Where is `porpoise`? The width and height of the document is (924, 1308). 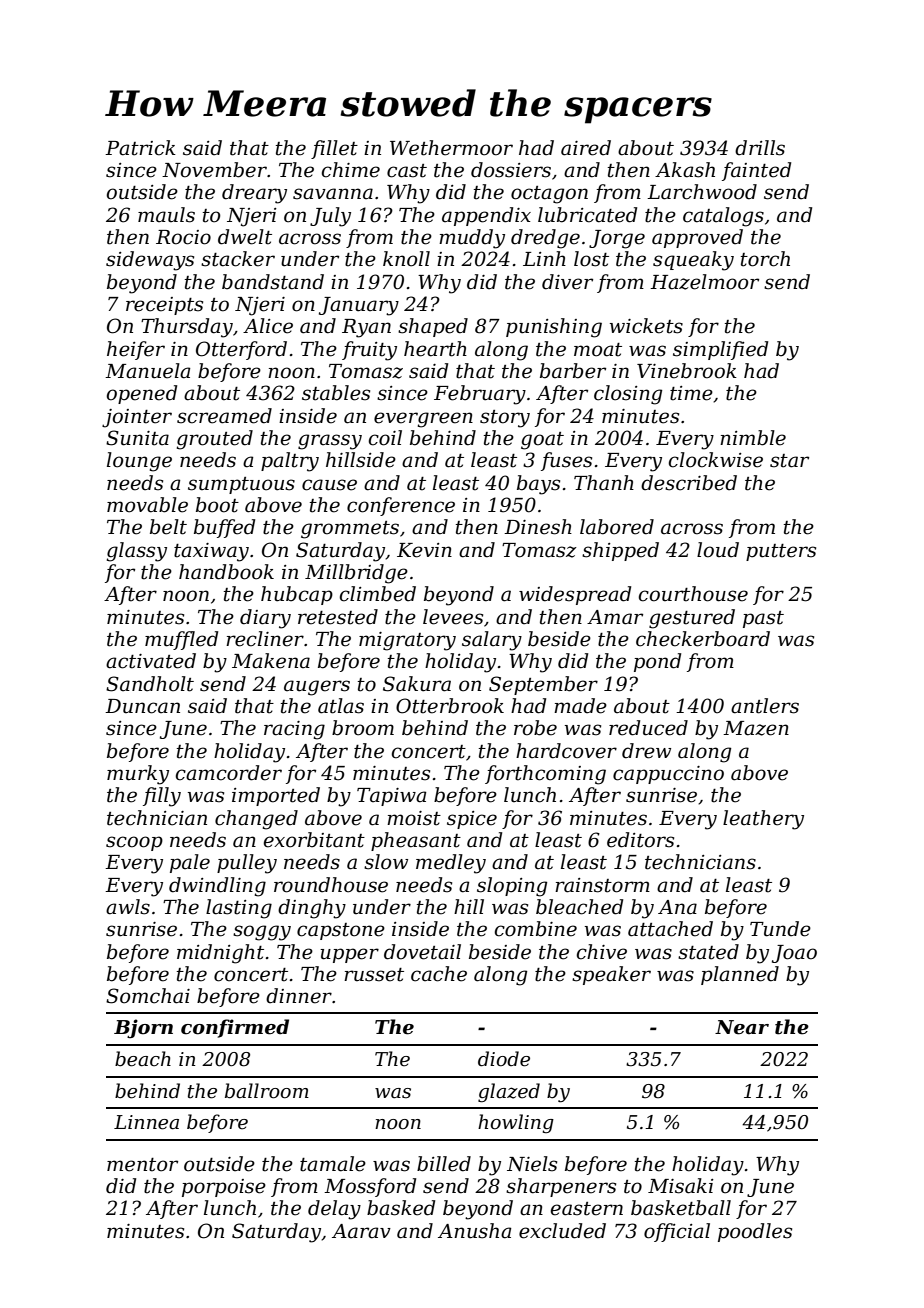
porpoise is located at coordinates (224, 1188).
